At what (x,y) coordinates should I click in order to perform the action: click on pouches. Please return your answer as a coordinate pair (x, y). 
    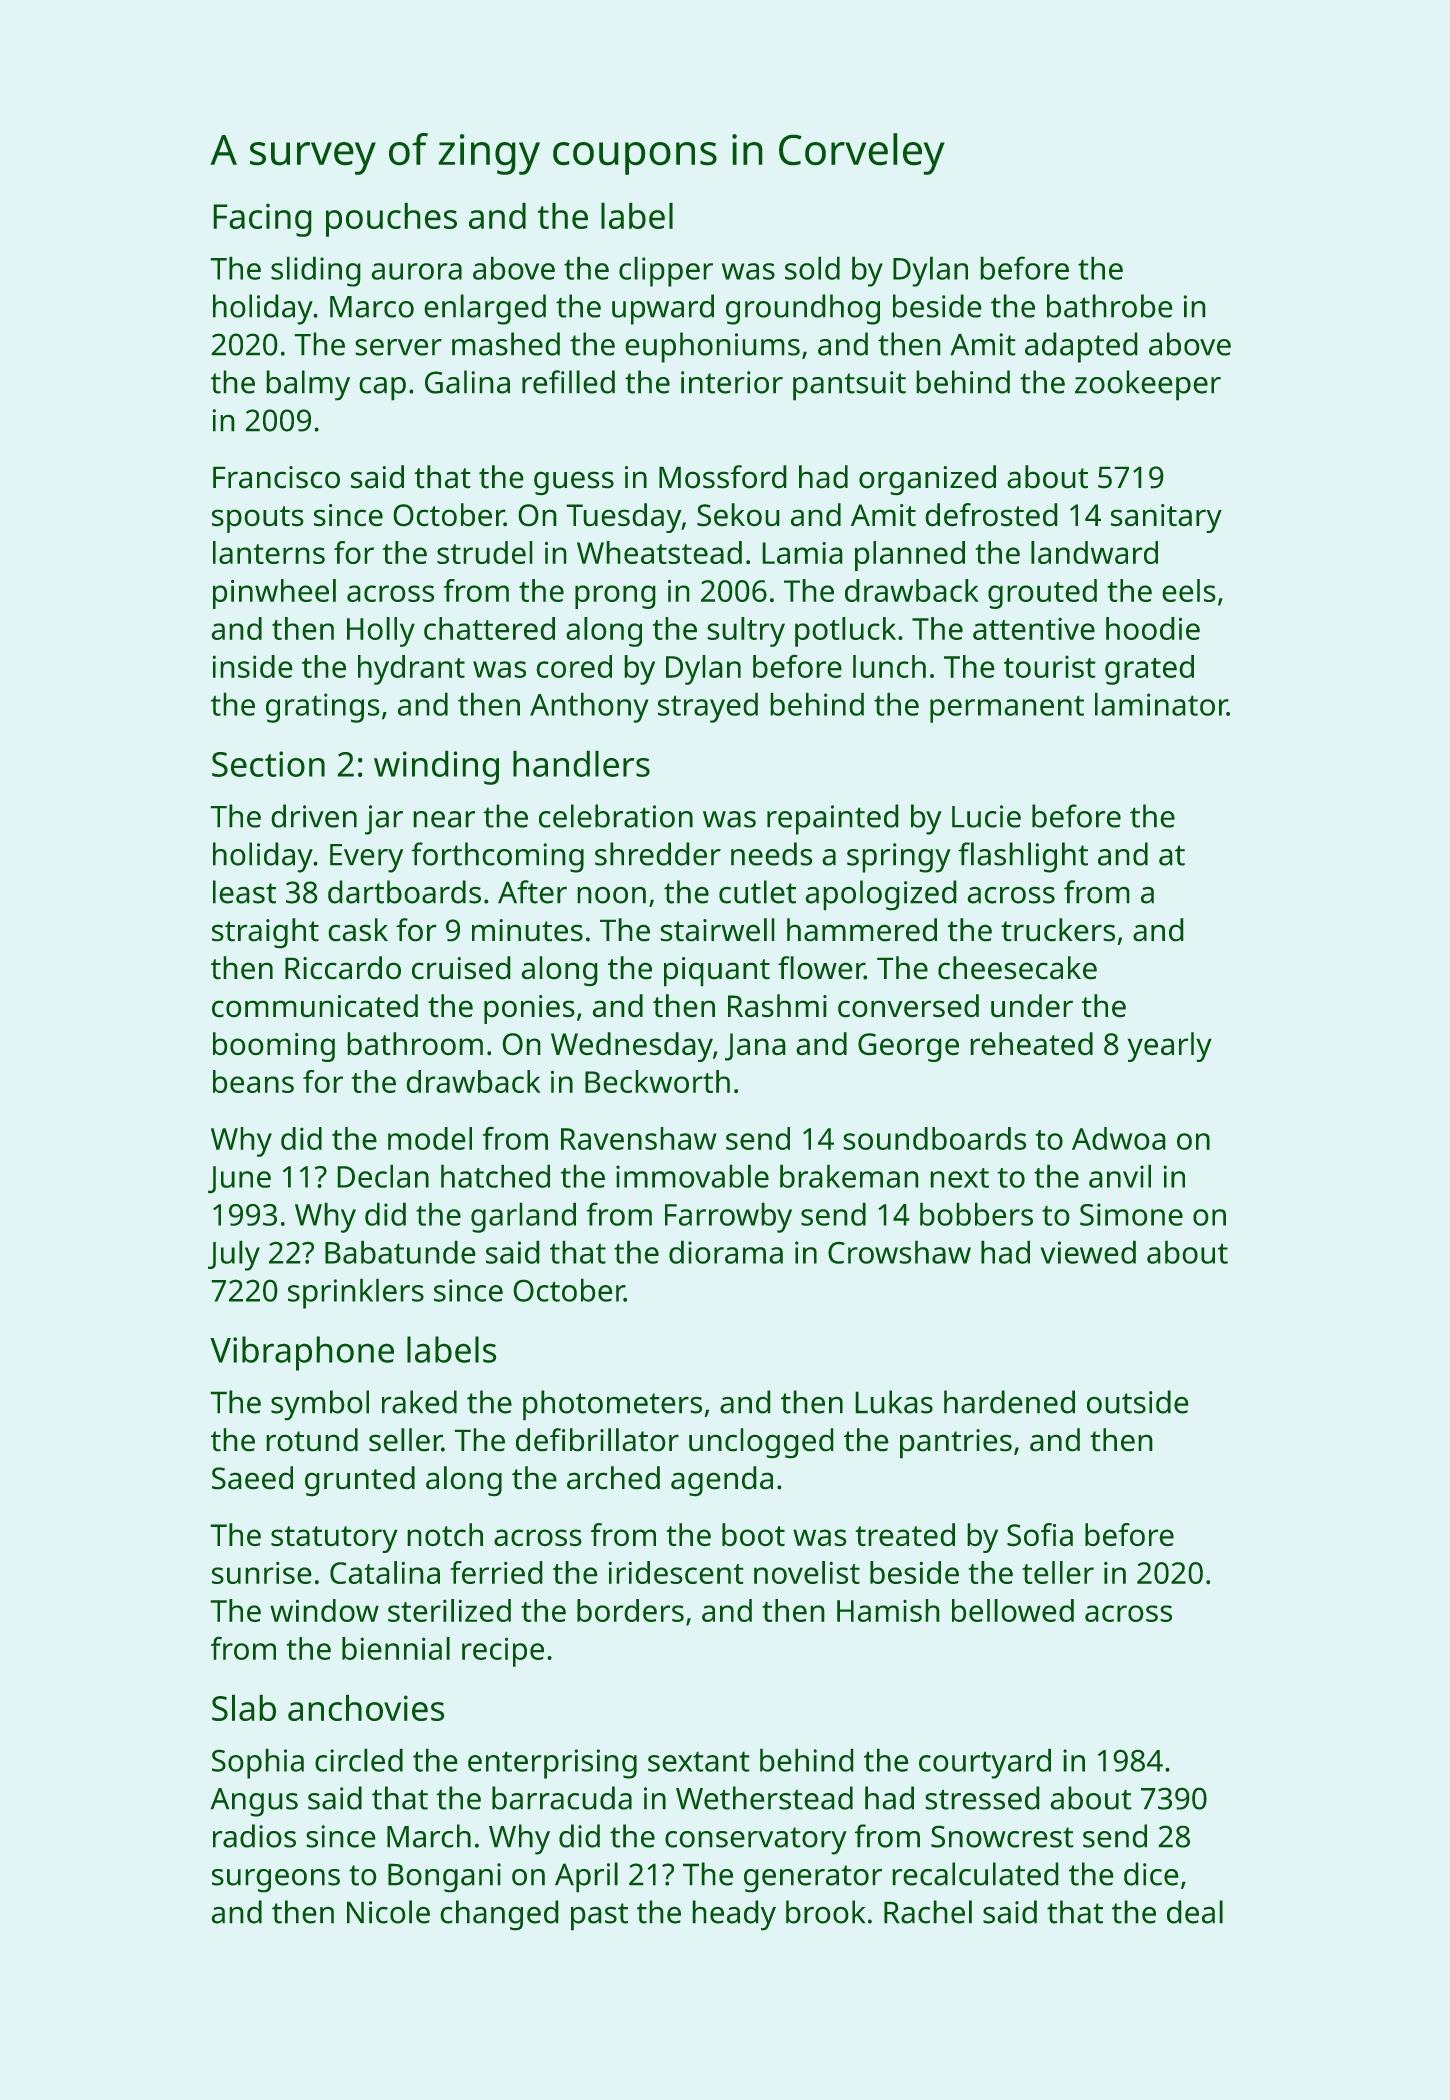
    Looking at the image, I should click on (391, 219).
